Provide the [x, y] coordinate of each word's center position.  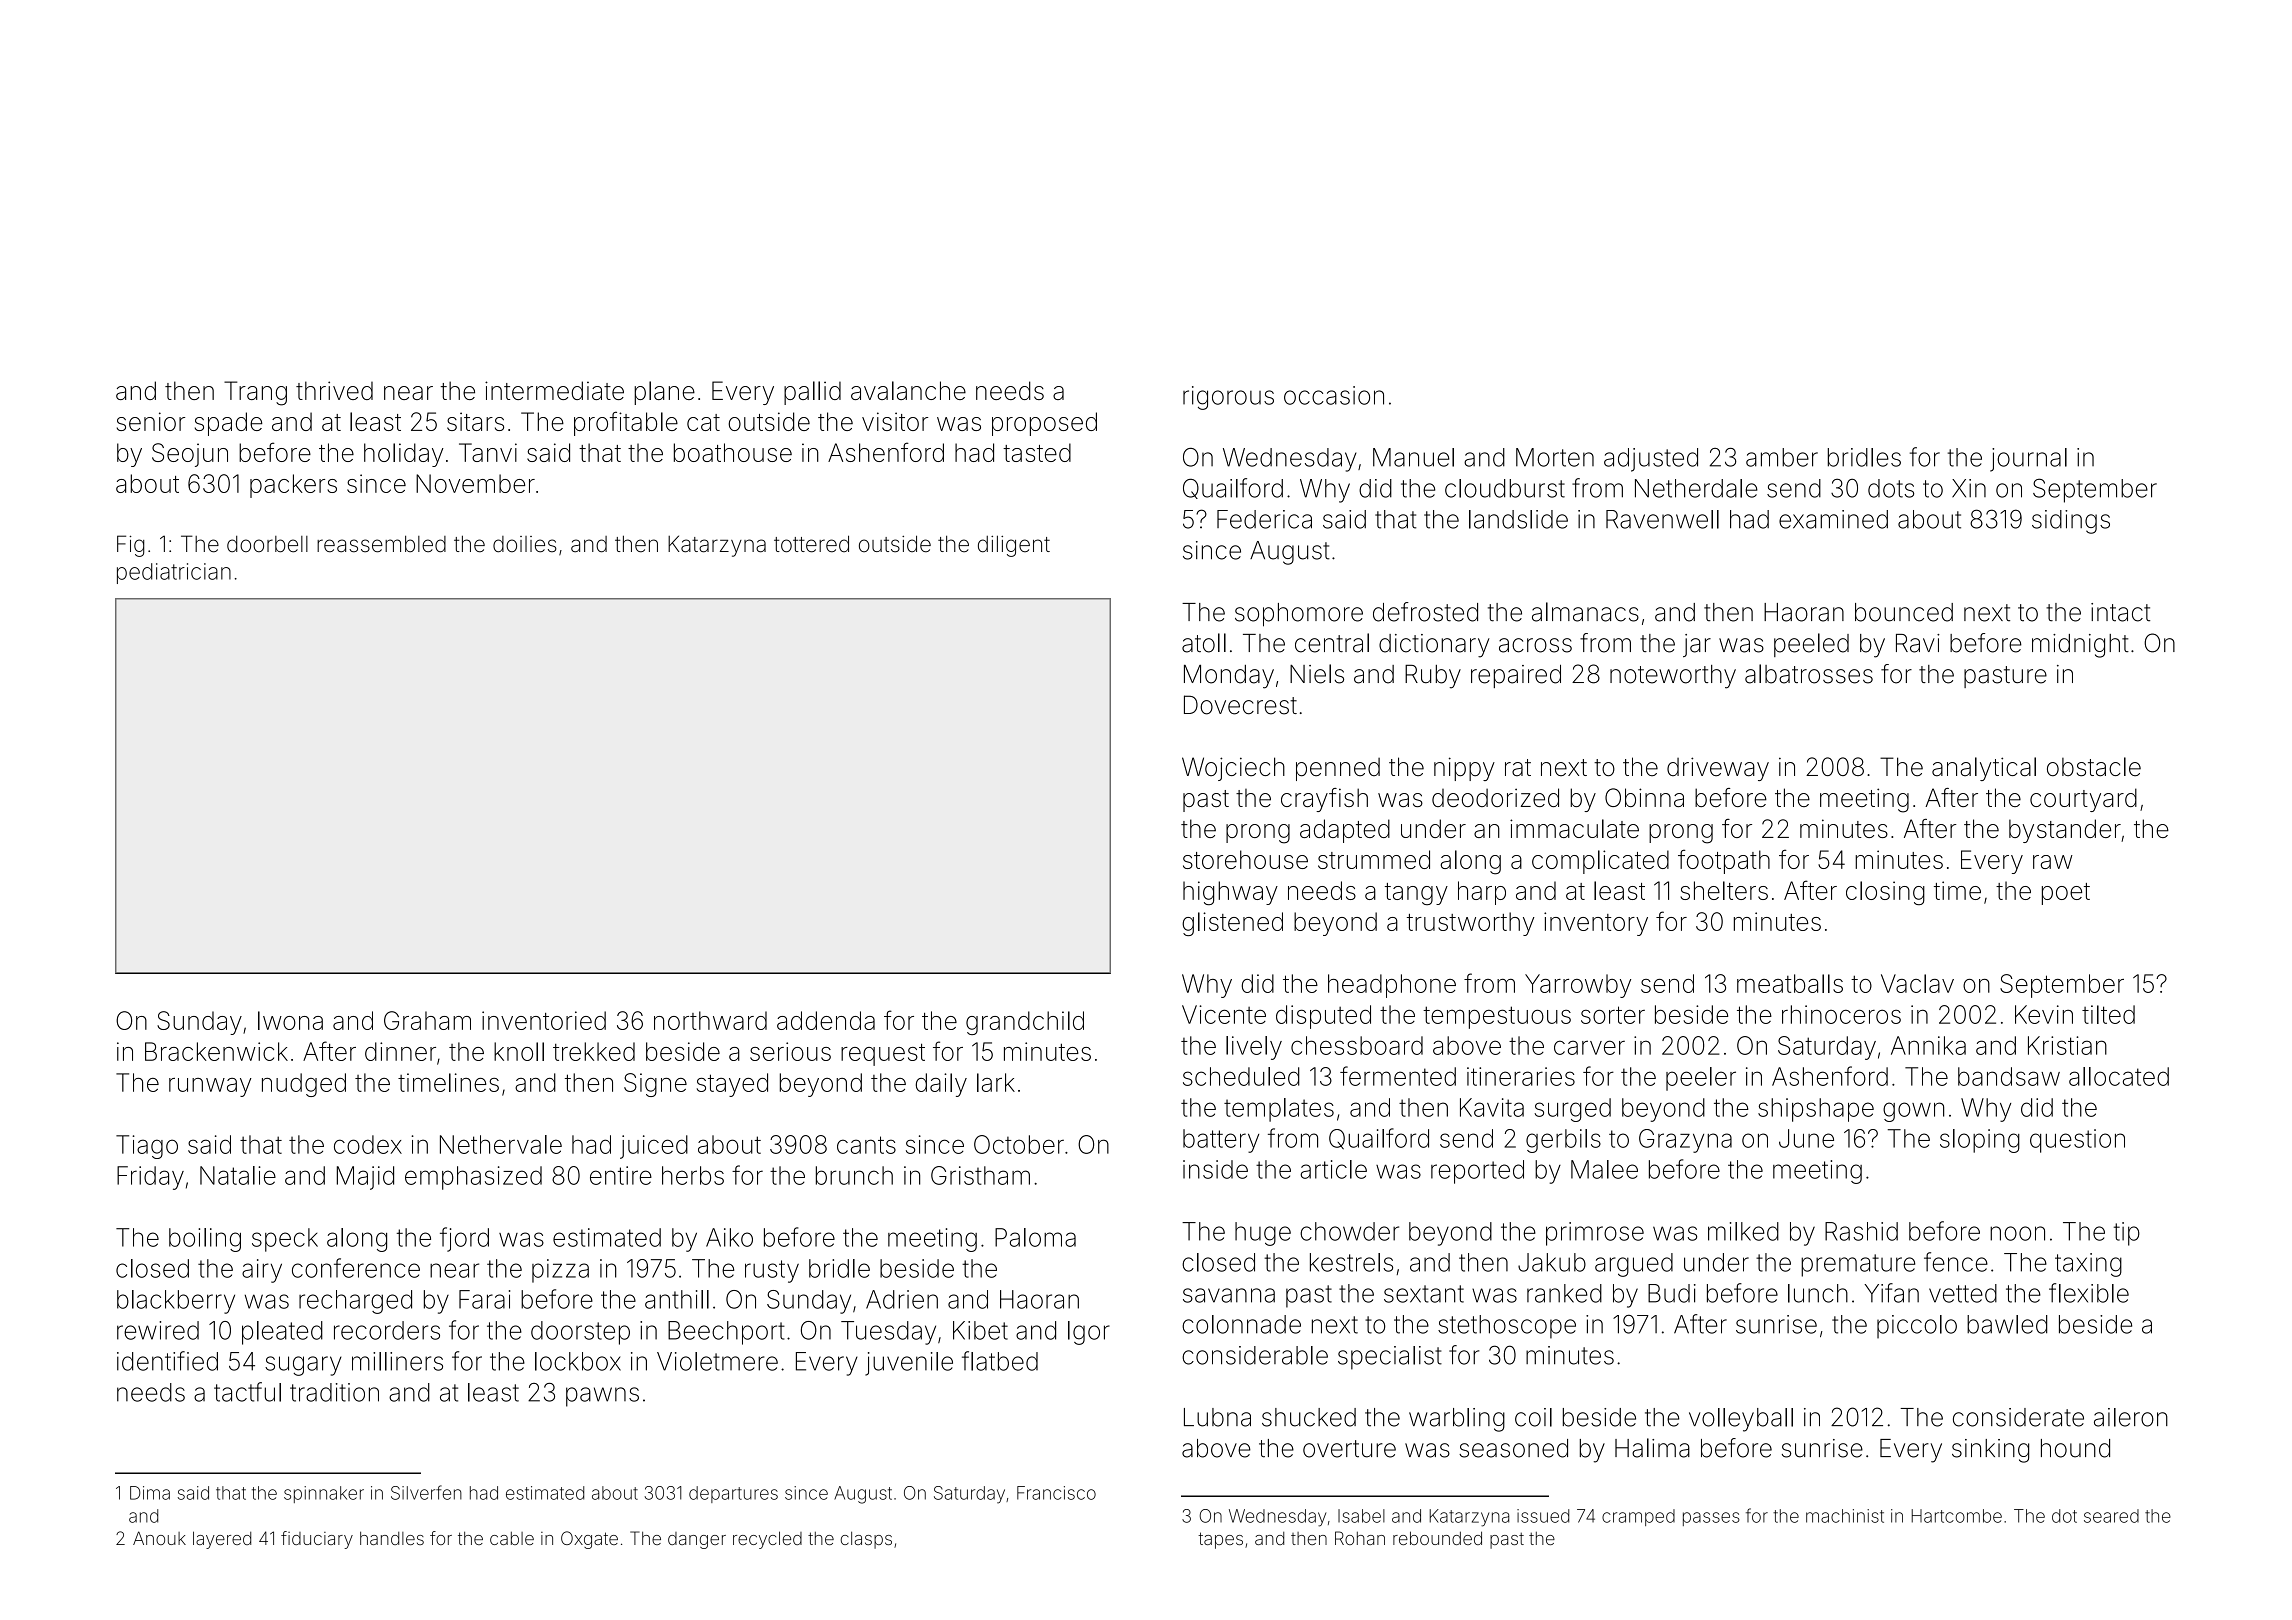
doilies [525, 544]
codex [368, 1144]
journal [2028, 460]
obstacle [2094, 767]
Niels [1317, 674]
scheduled [1241, 1076]
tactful [247, 1392]
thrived [334, 390]
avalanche [908, 390]
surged [1572, 1110]
